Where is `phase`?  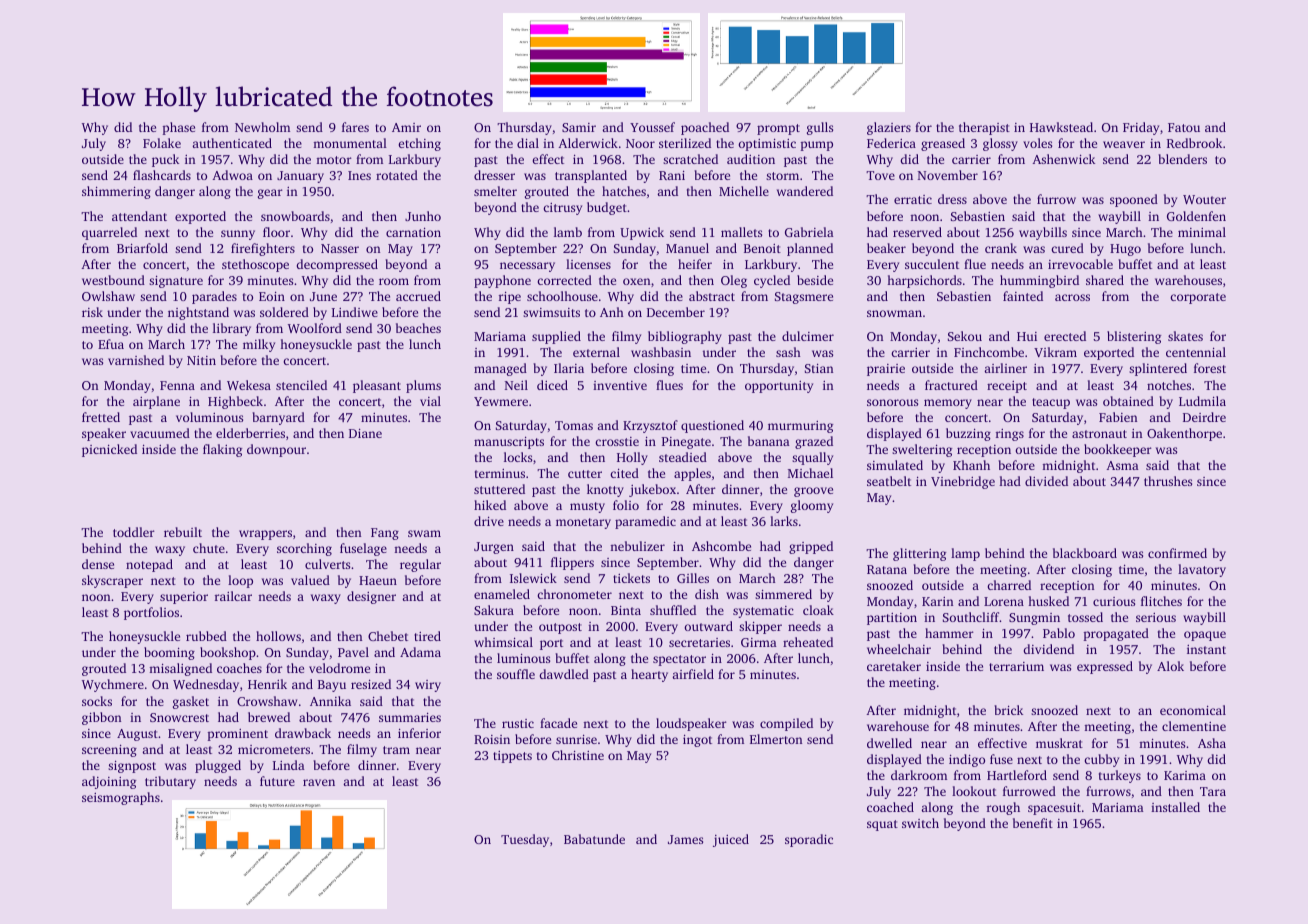 phase is located at coordinates (178, 128).
